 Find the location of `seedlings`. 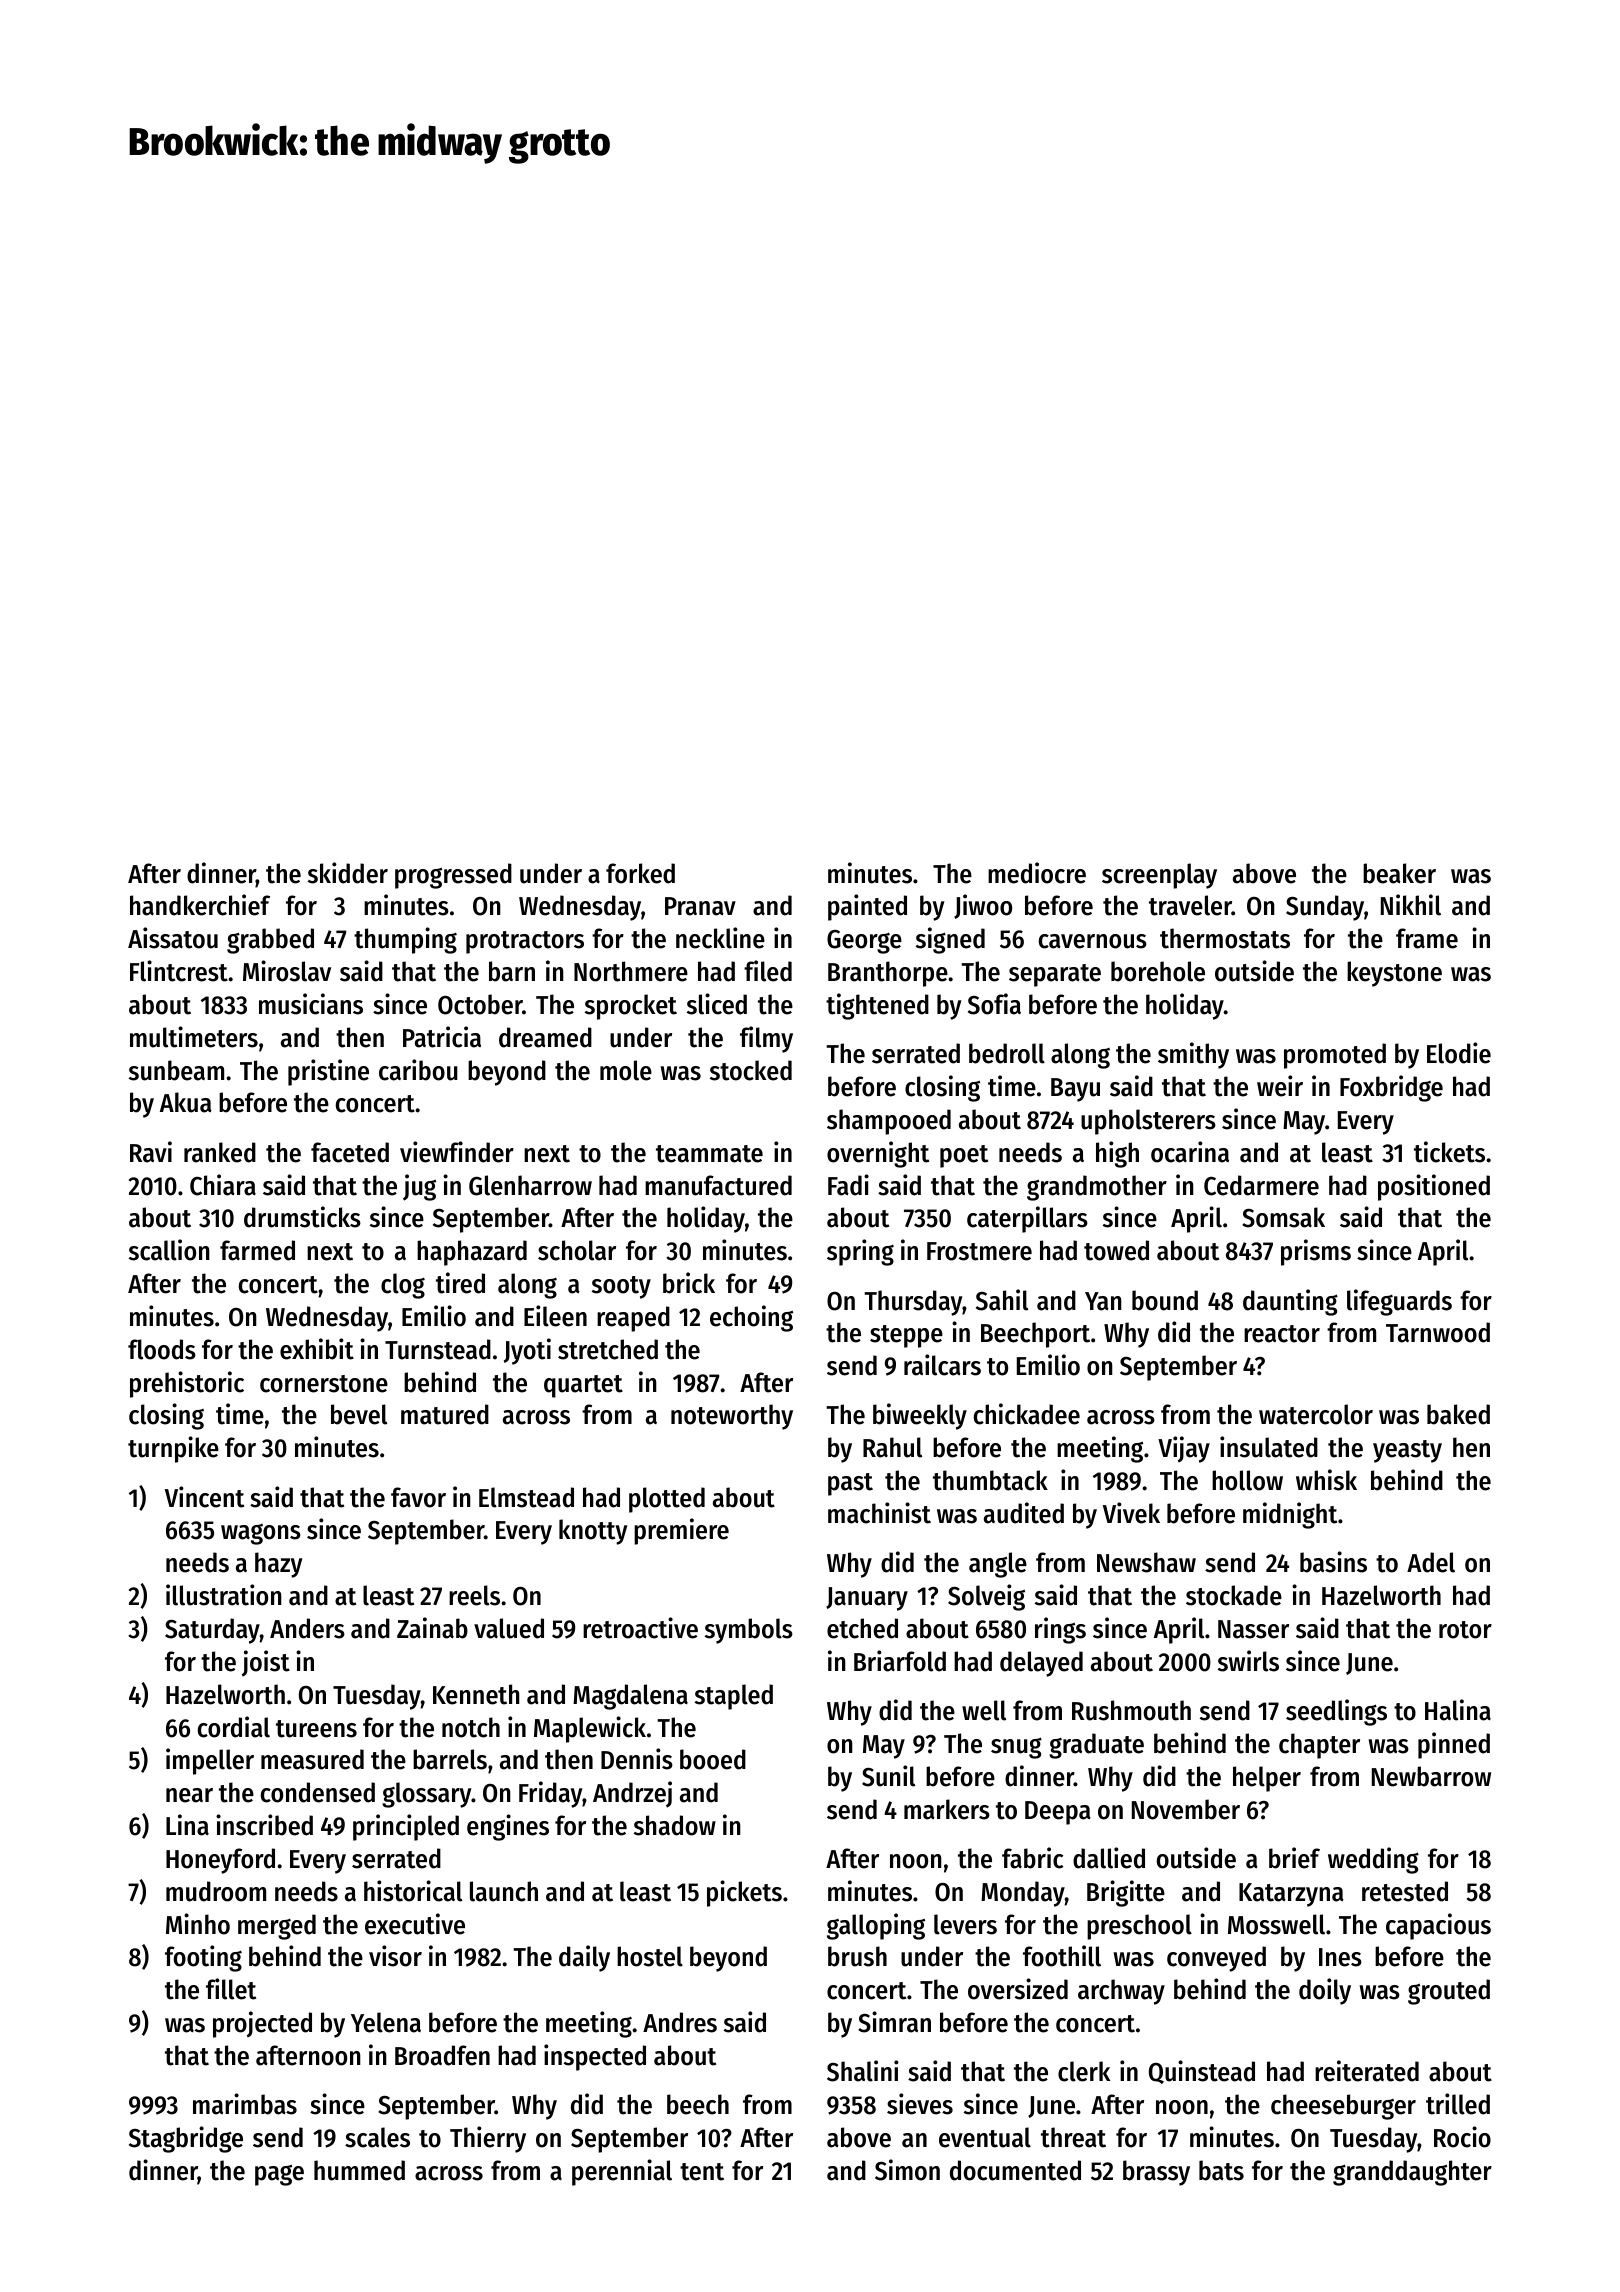

seedlings is located at coordinates (1336, 1712).
